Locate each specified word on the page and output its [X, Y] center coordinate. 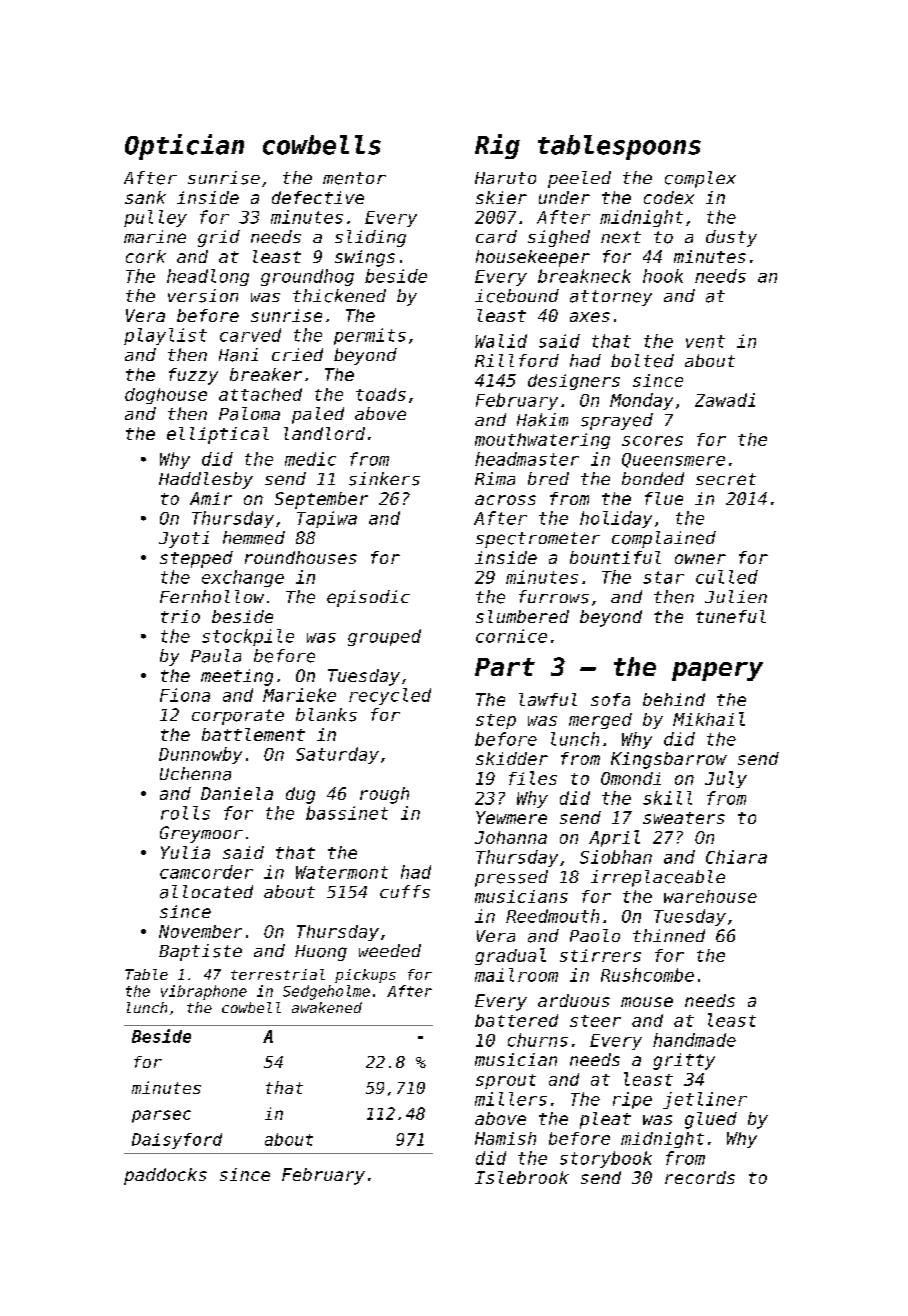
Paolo [595, 935]
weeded [390, 950]
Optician [184, 147]
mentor [354, 178]
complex [700, 179]
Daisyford [177, 1141]
